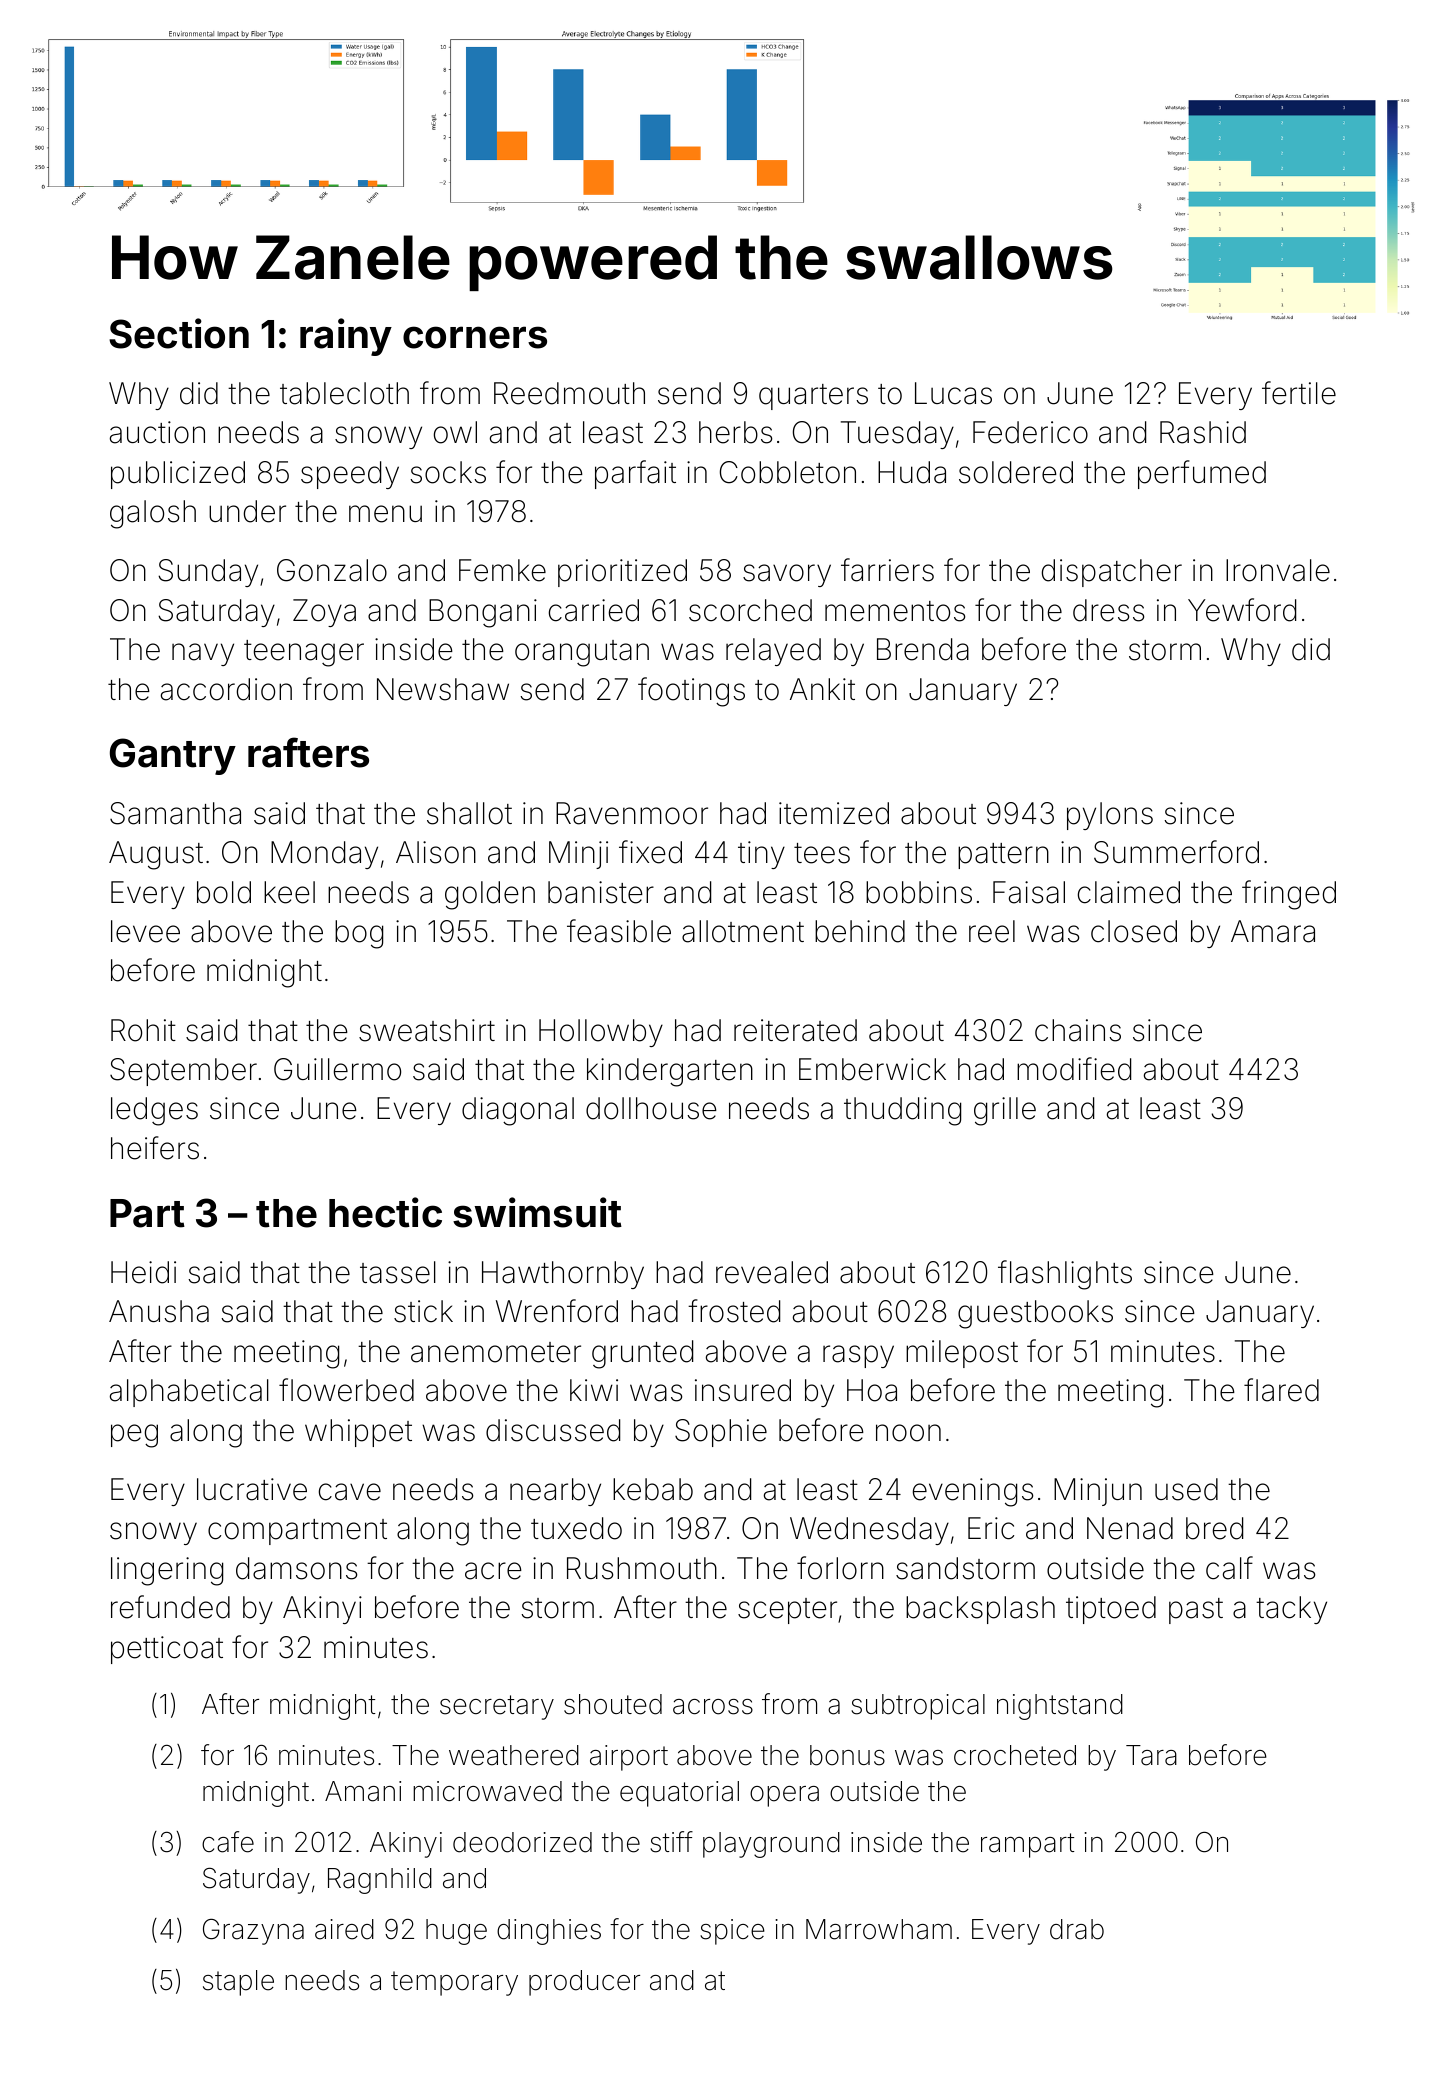  I want to click on levee, so click(145, 931).
